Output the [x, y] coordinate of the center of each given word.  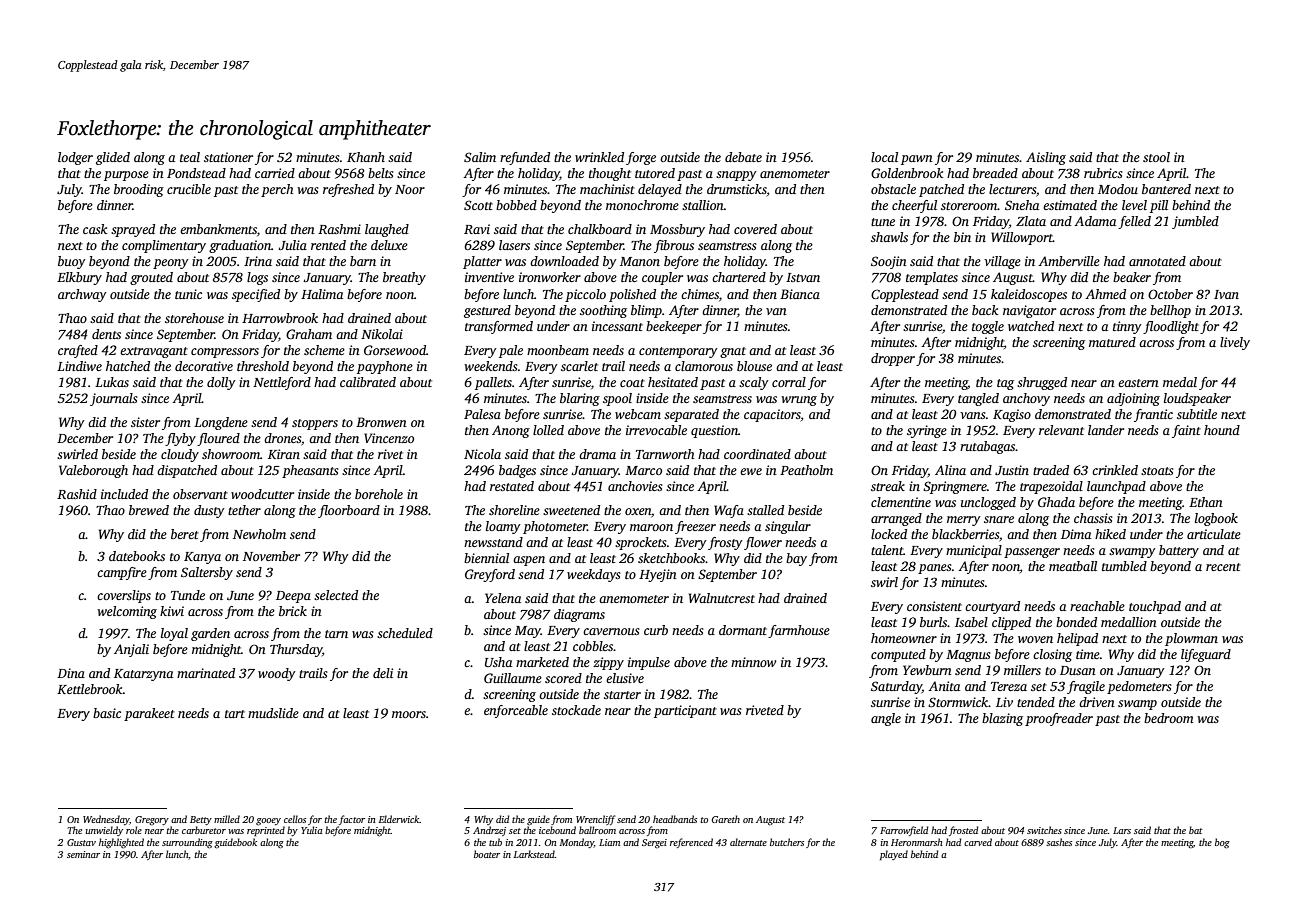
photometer [555, 527]
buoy [72, 262]
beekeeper [674, 327]
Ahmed [1105, 294]
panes [935, 569]
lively [1235, 343]
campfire [122, 573]
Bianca [800, 294]
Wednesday [106, 820]
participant [685, 711]
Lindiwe [79, 366]
